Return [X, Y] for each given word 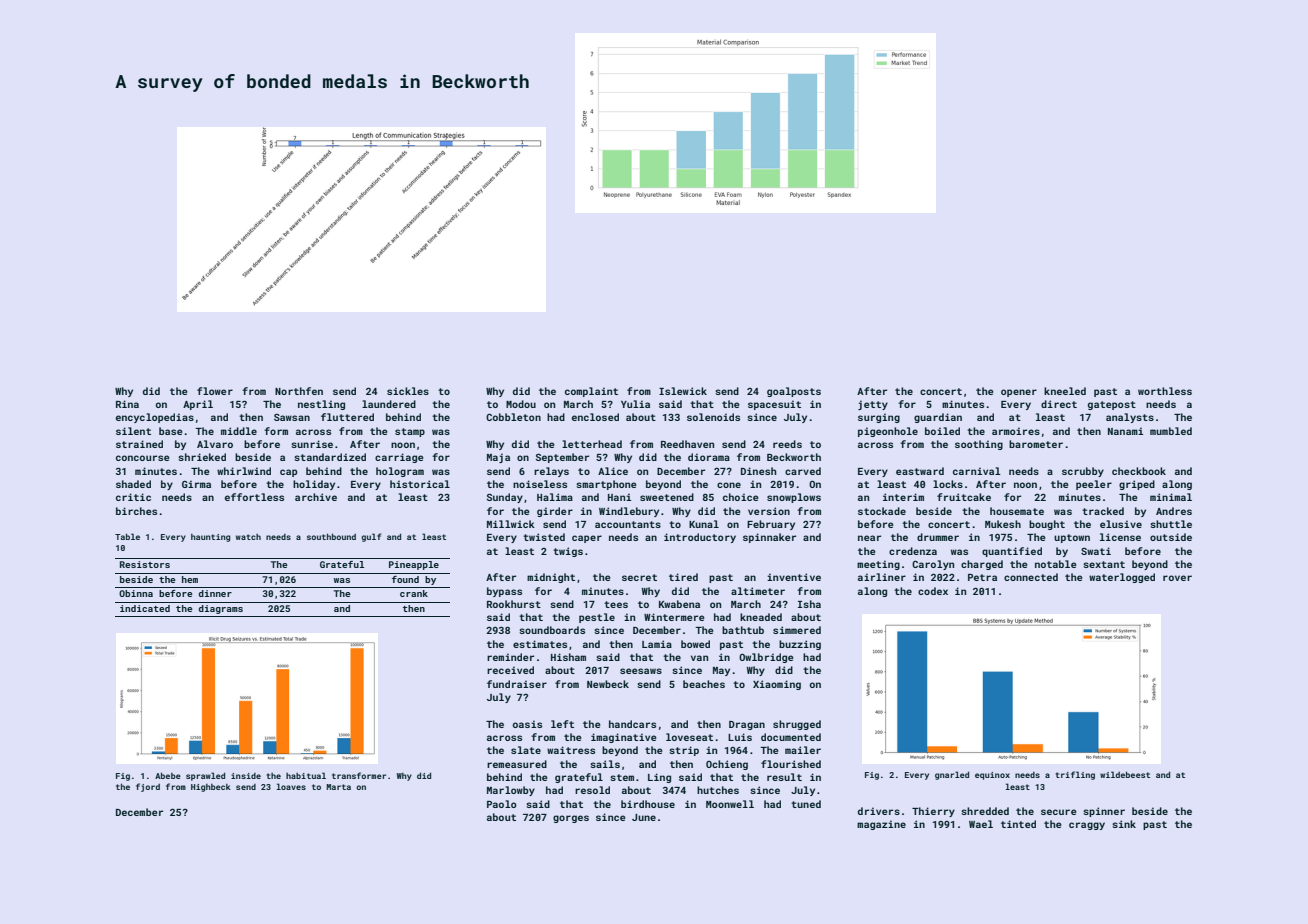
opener [1019, 393]
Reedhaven [687, 444]
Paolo [502, 804]
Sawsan [292, 417]
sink [1124, 824]
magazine [881, 825]
